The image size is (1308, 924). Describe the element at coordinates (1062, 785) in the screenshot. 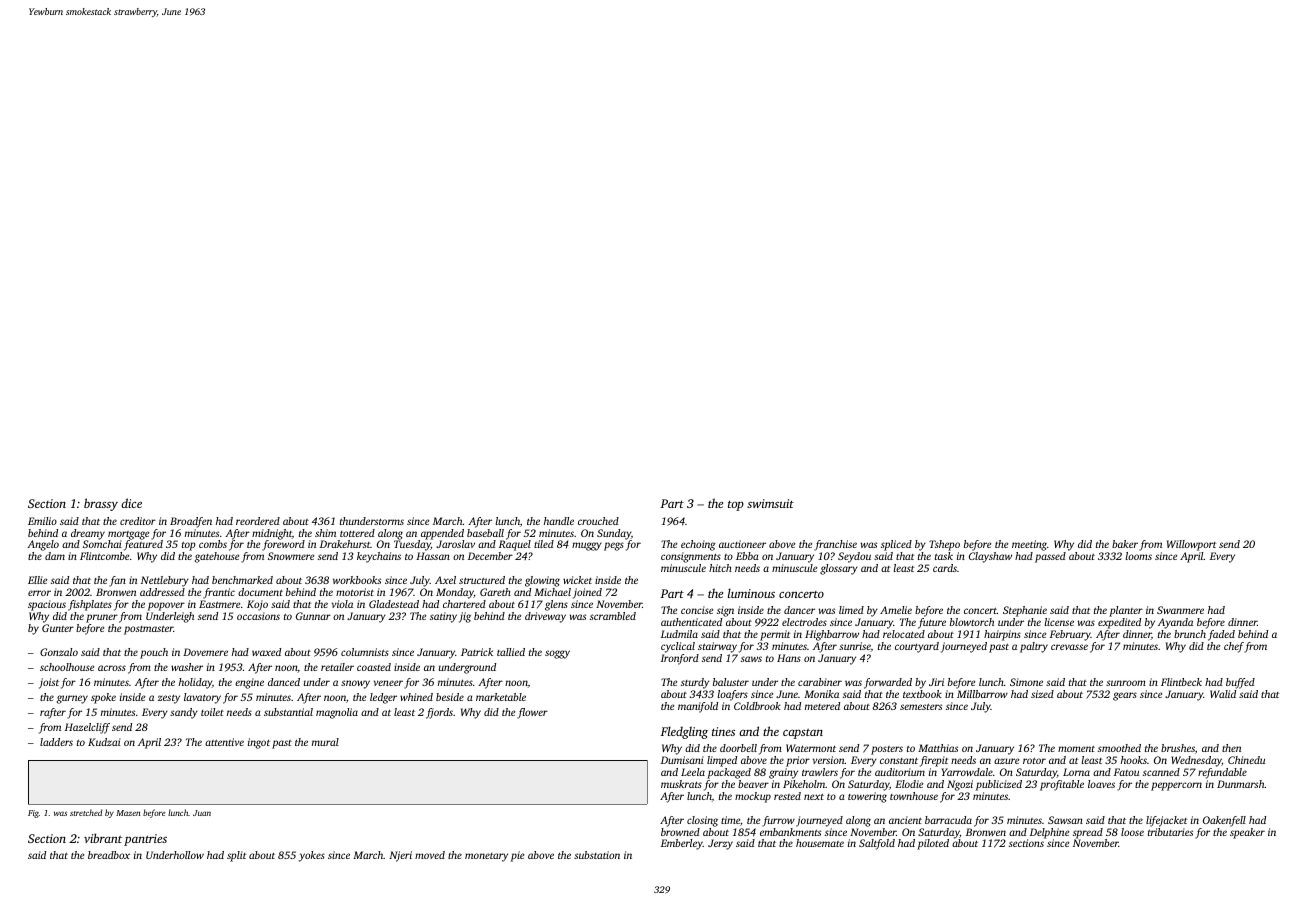

I see `profitable` at that location.
